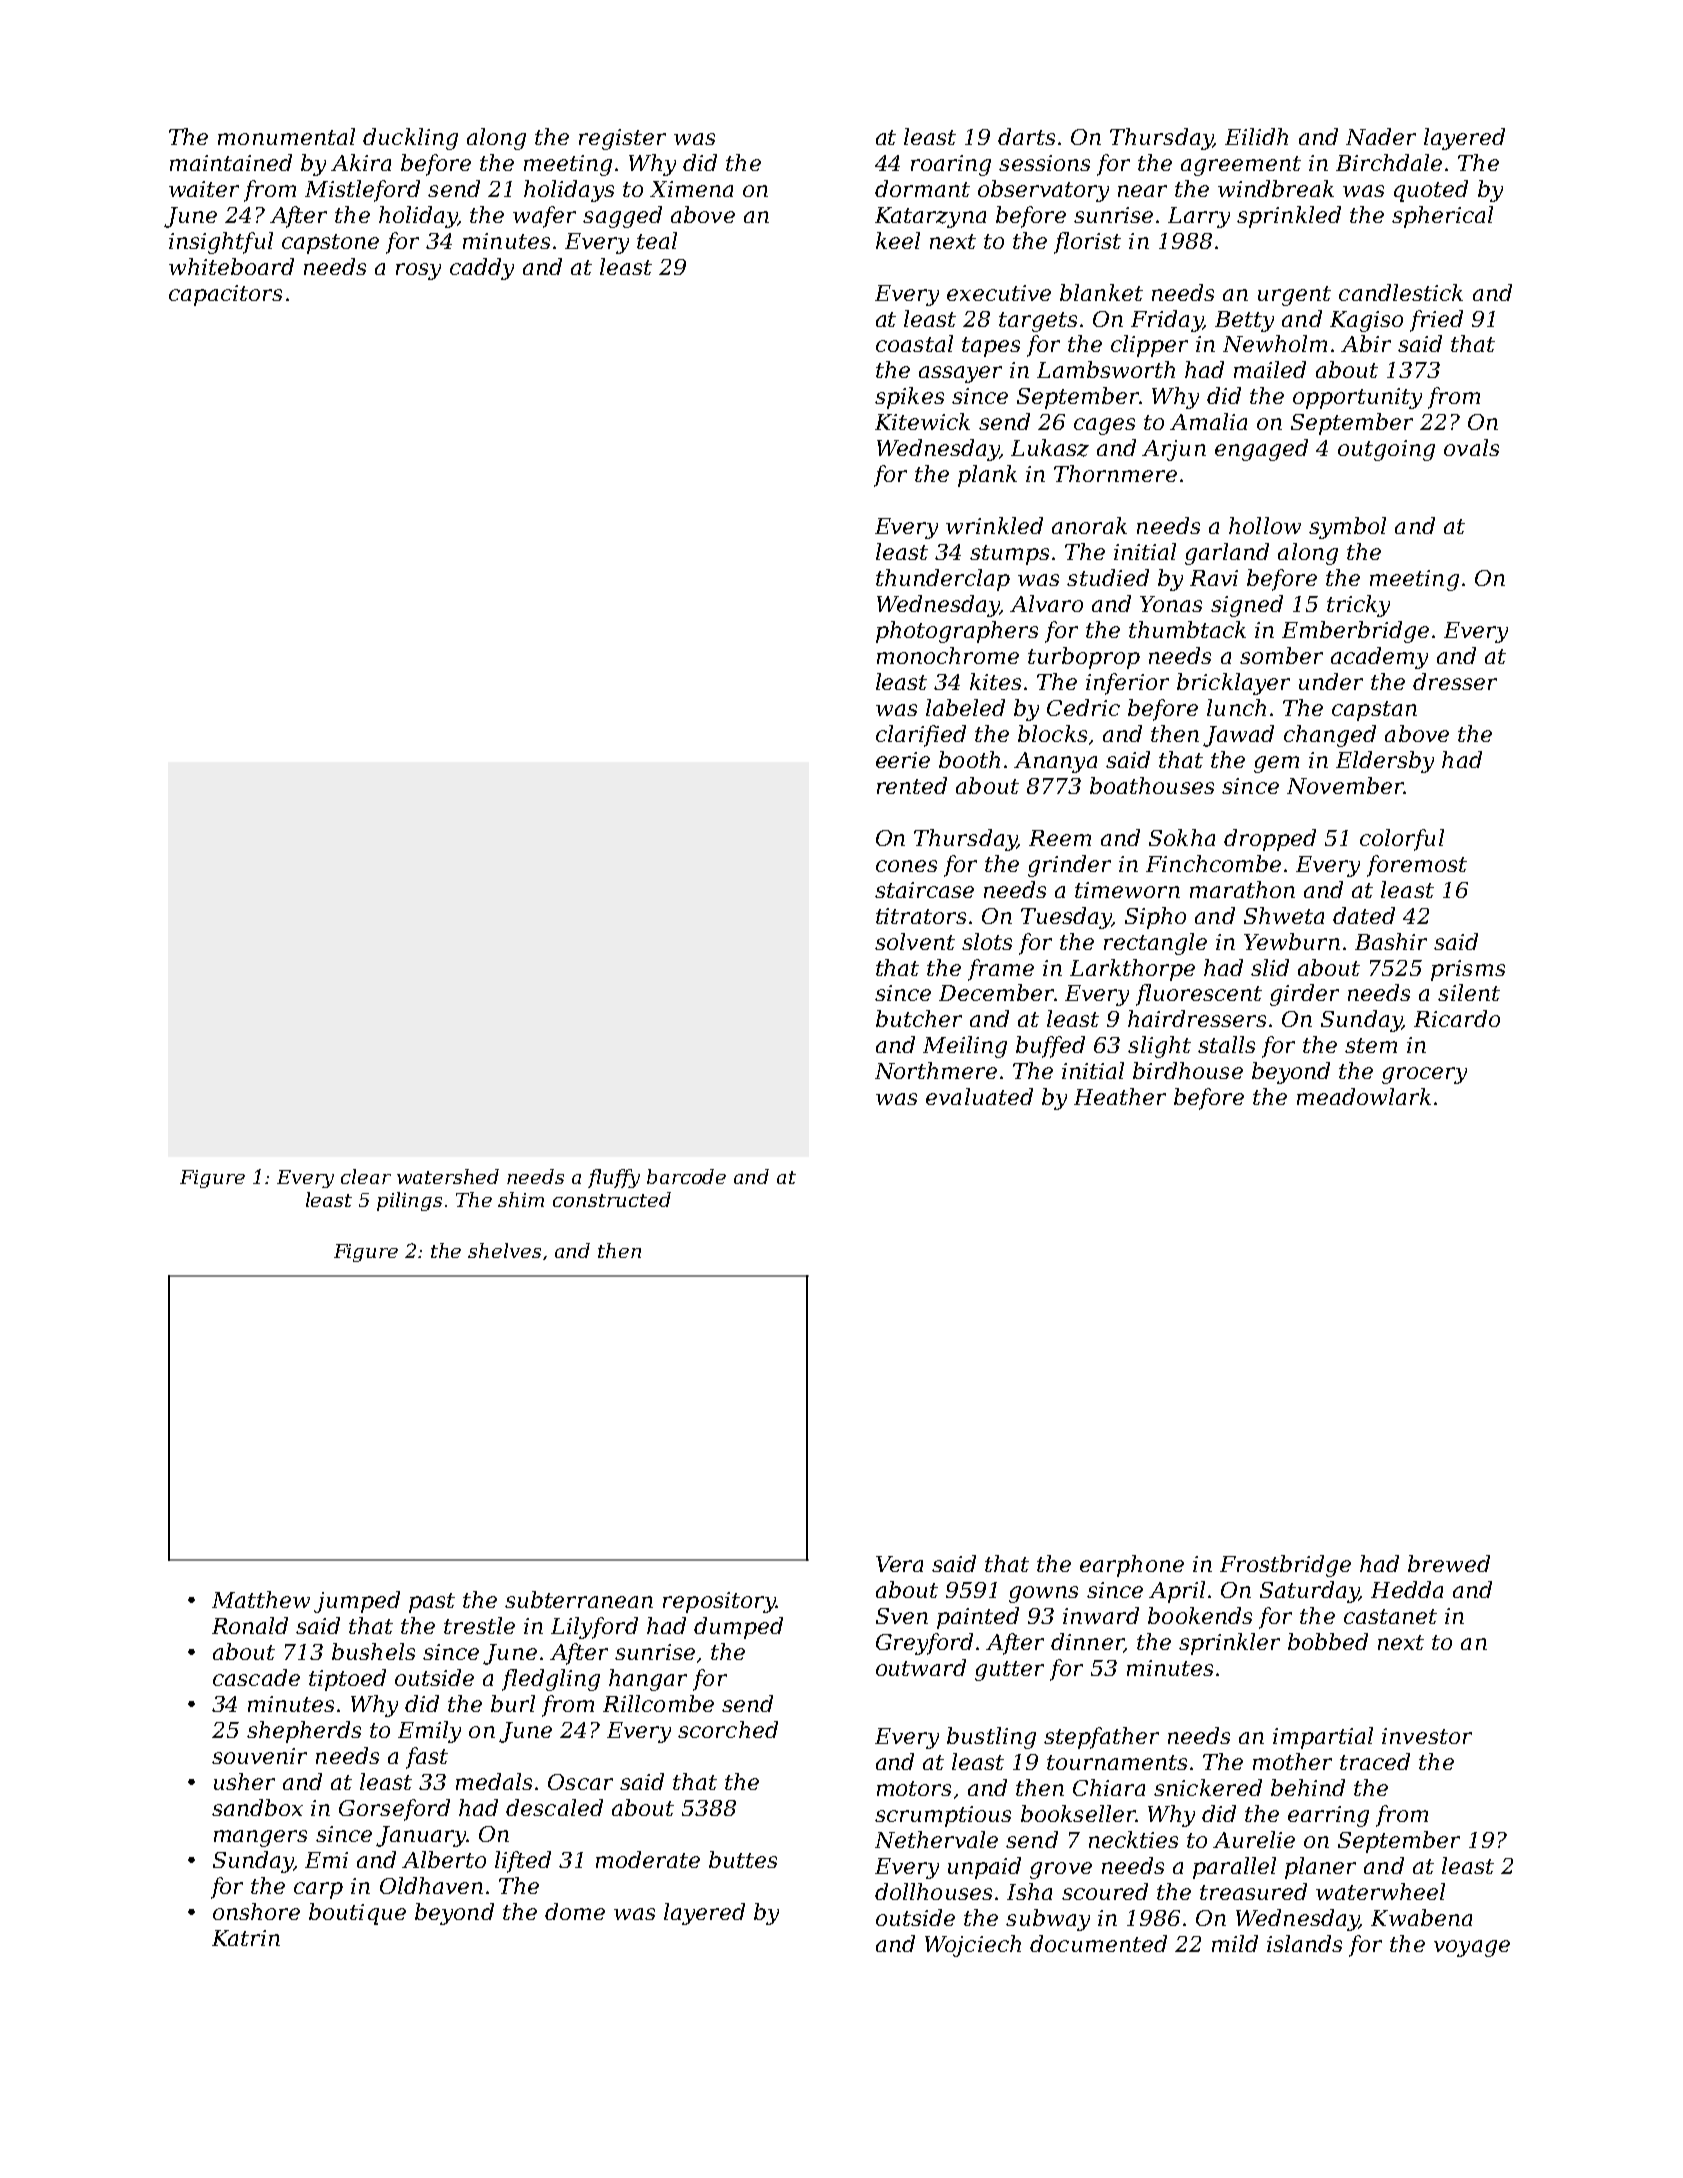 This document has height=2178, width=1683. Describe the element at coordinates (898, 240) in the document. I see `keel` at that location.
